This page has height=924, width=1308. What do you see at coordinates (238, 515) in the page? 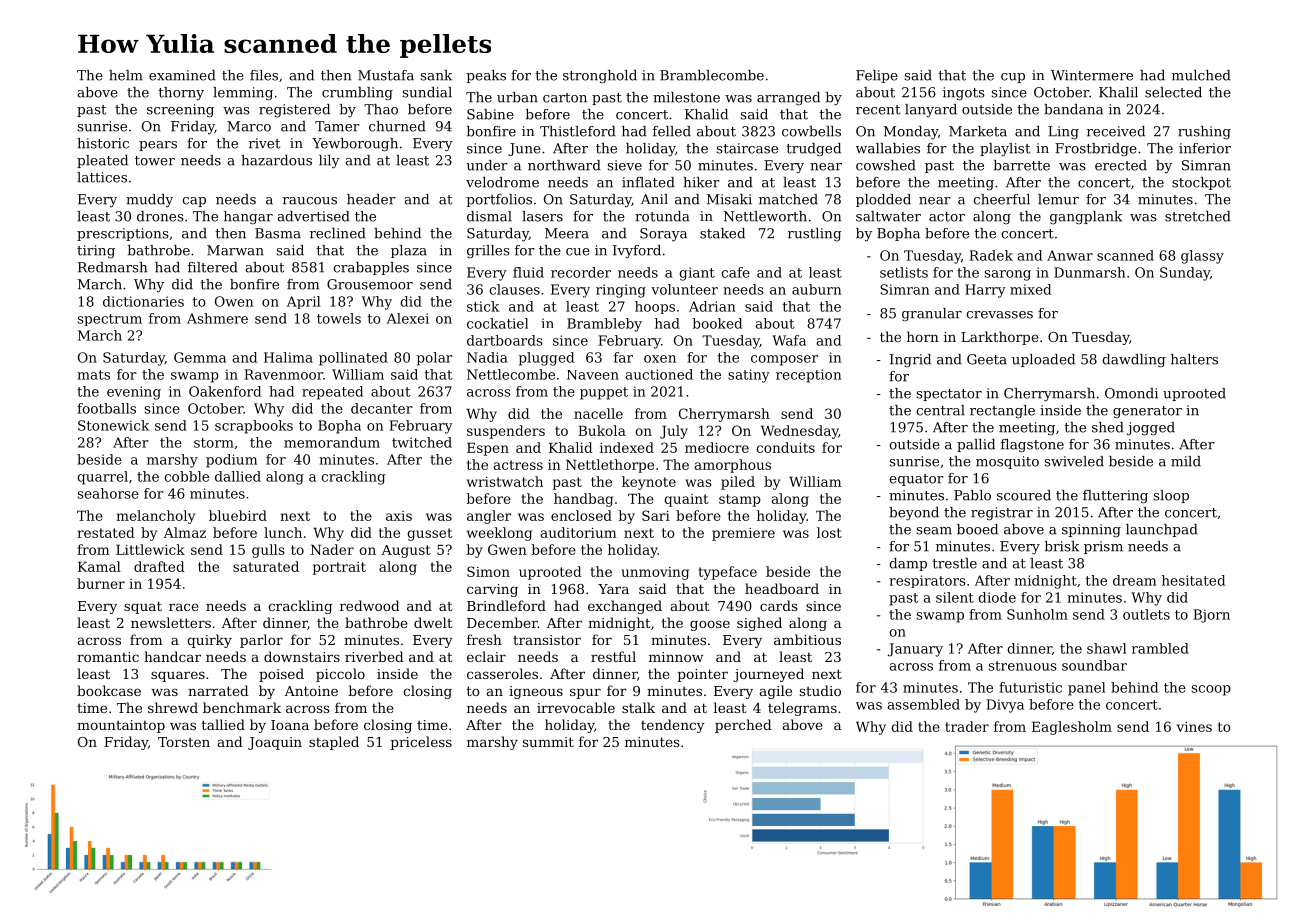
I see `bluebird` at bounding box center [238, 515].
